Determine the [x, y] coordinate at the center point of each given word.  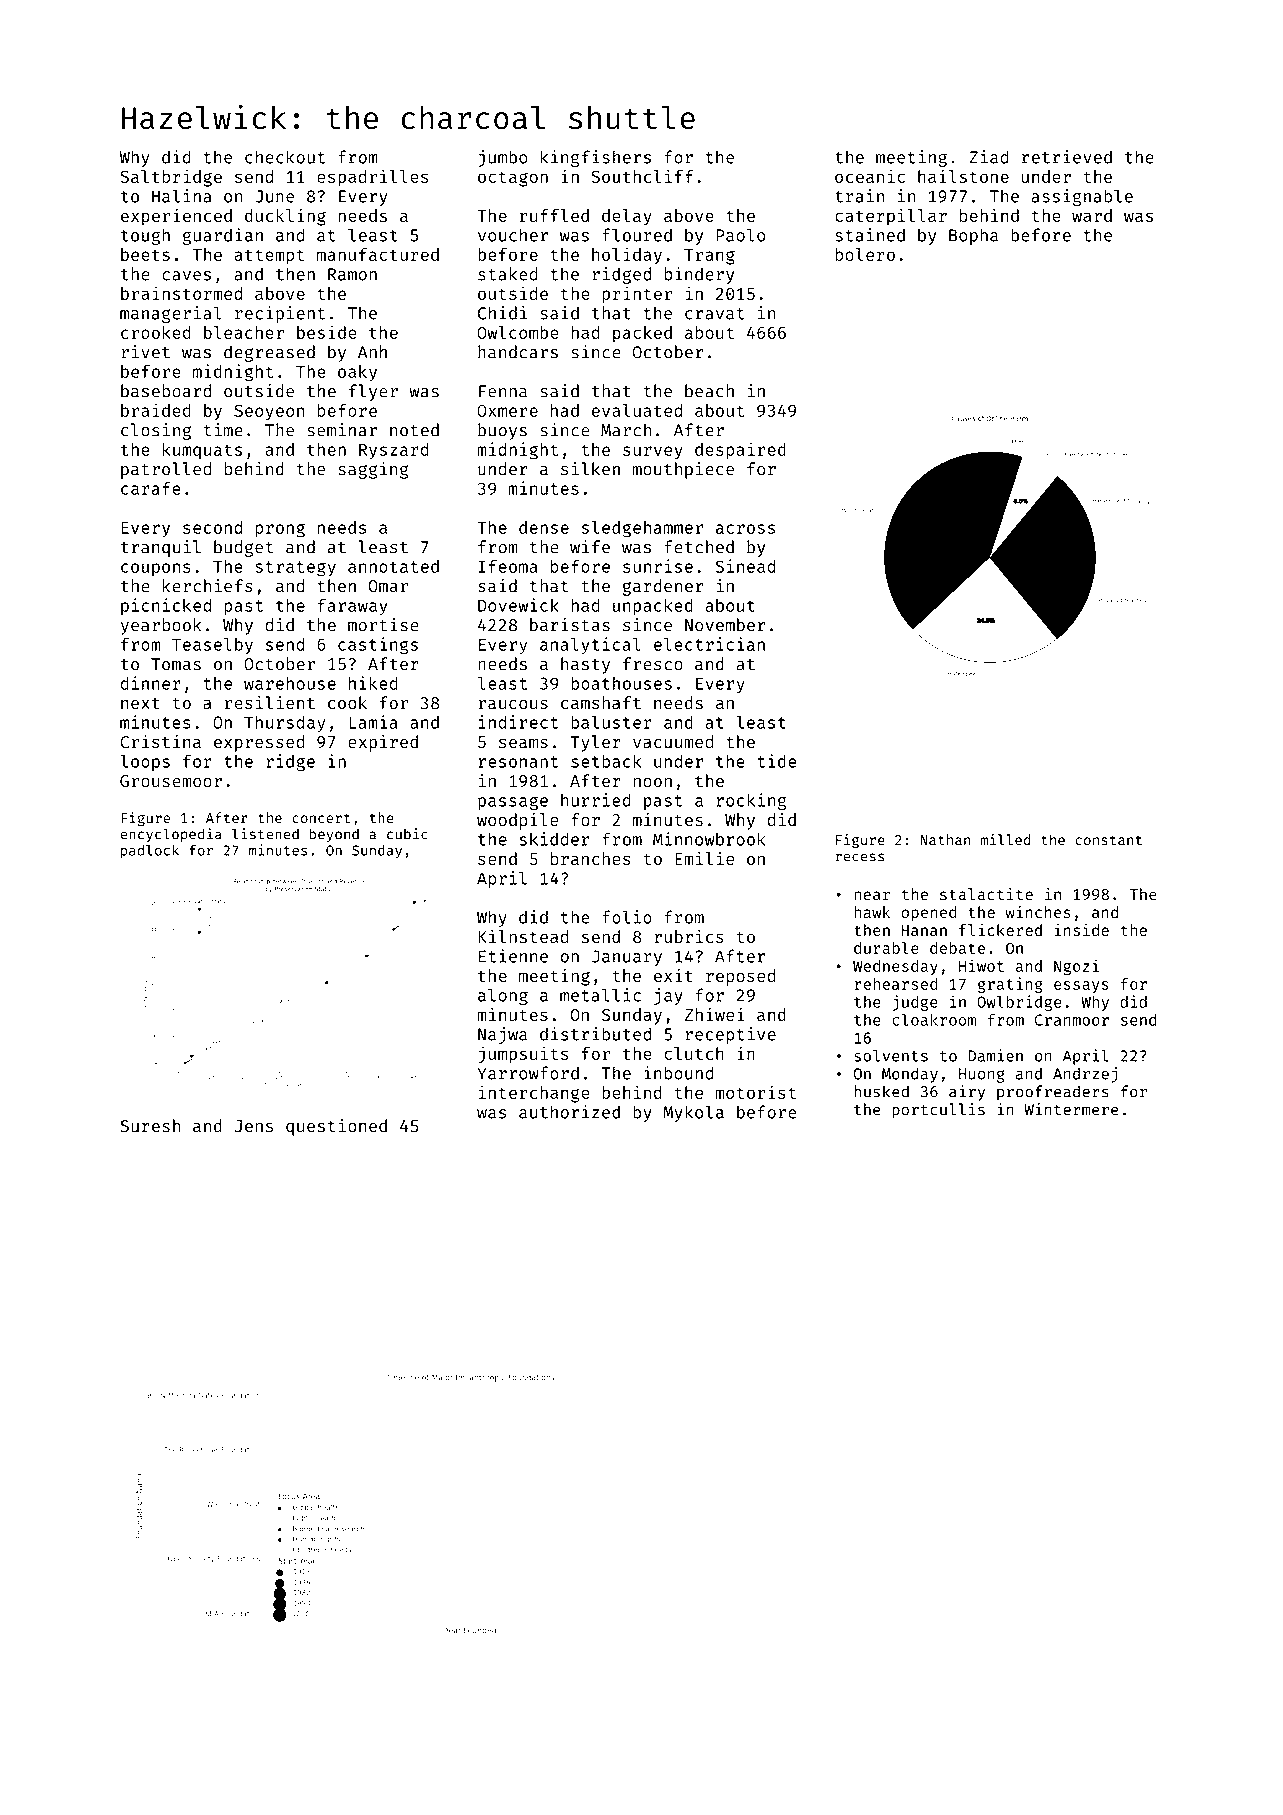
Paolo [740, 235]
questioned [336, 1127]
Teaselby [212, 646]
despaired [740, 451]
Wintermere [1071, 1109]
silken [590, 469]
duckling [285, 217]
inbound [678, 1073]
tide [776, 761]
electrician [709, 644]
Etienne [513, 956]
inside [1082, 929]
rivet [145, 352]
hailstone [963, 176]
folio [627, 917]
